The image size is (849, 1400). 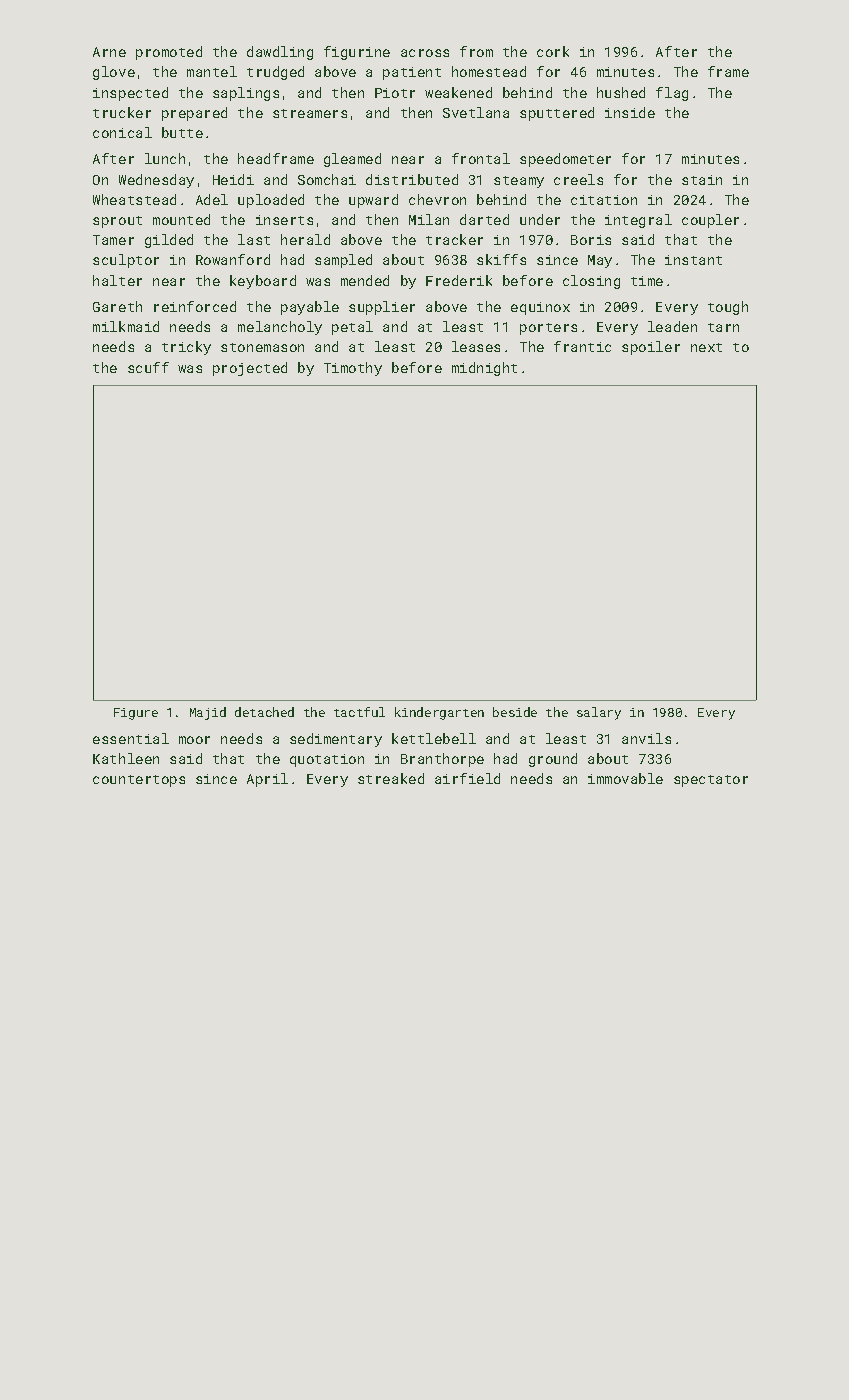 I want to click on countertops, so click(x=139, y=781).
